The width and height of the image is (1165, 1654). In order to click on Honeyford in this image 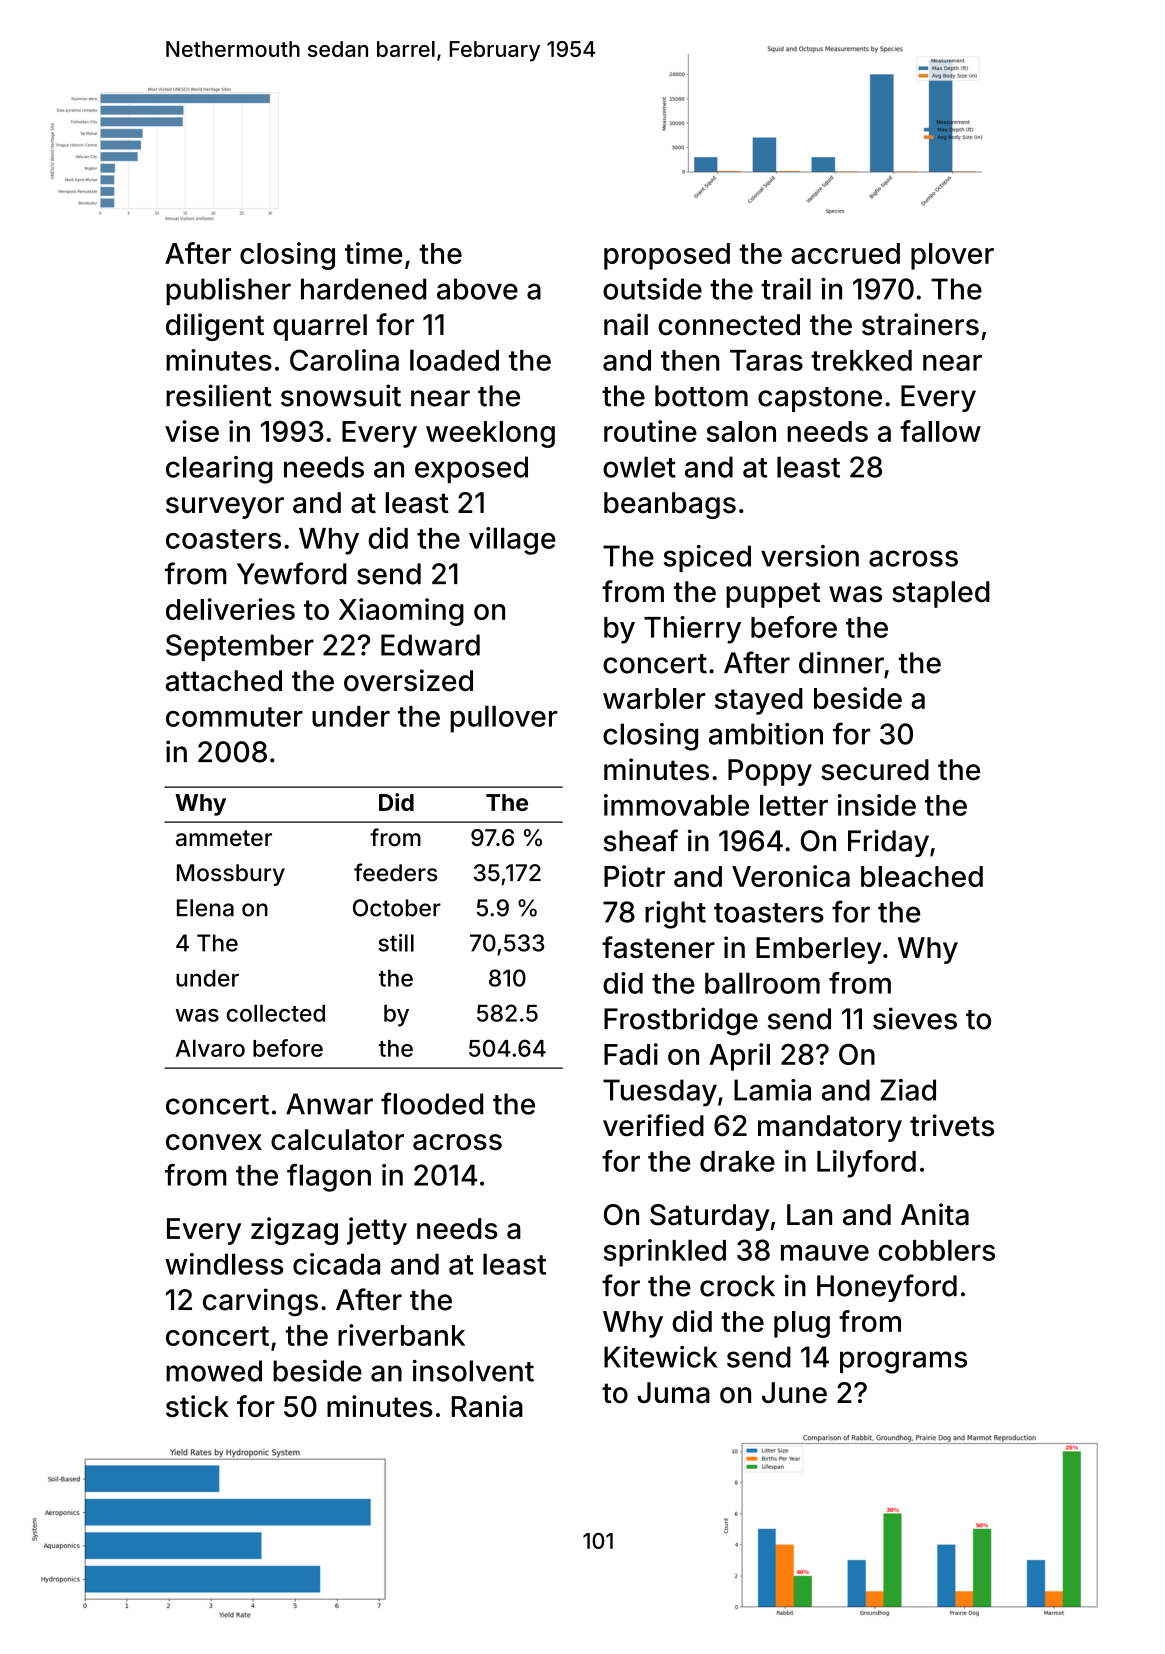, I will do `click(887, 1288)`.
